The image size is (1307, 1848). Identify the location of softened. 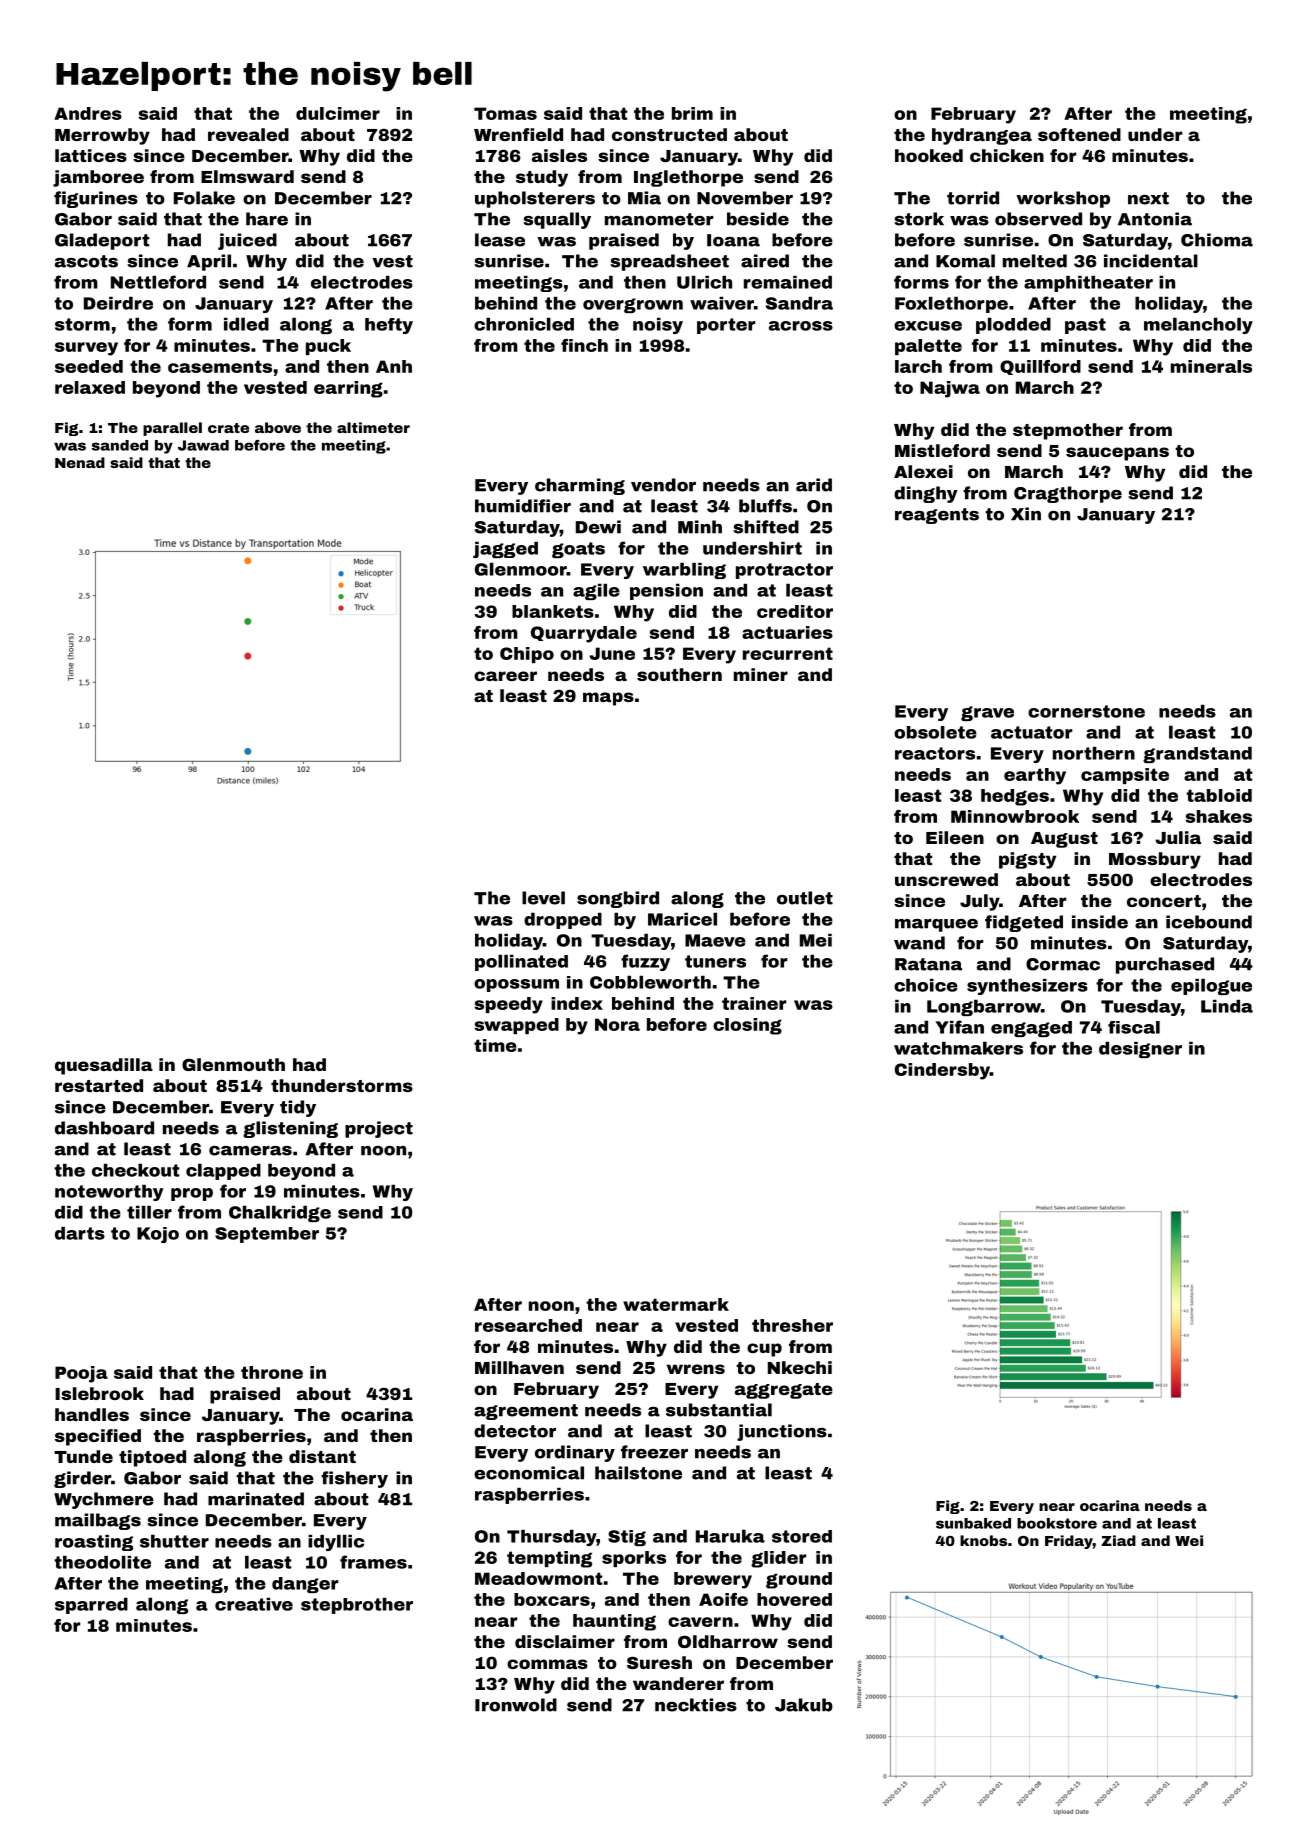
(1079, 134).
